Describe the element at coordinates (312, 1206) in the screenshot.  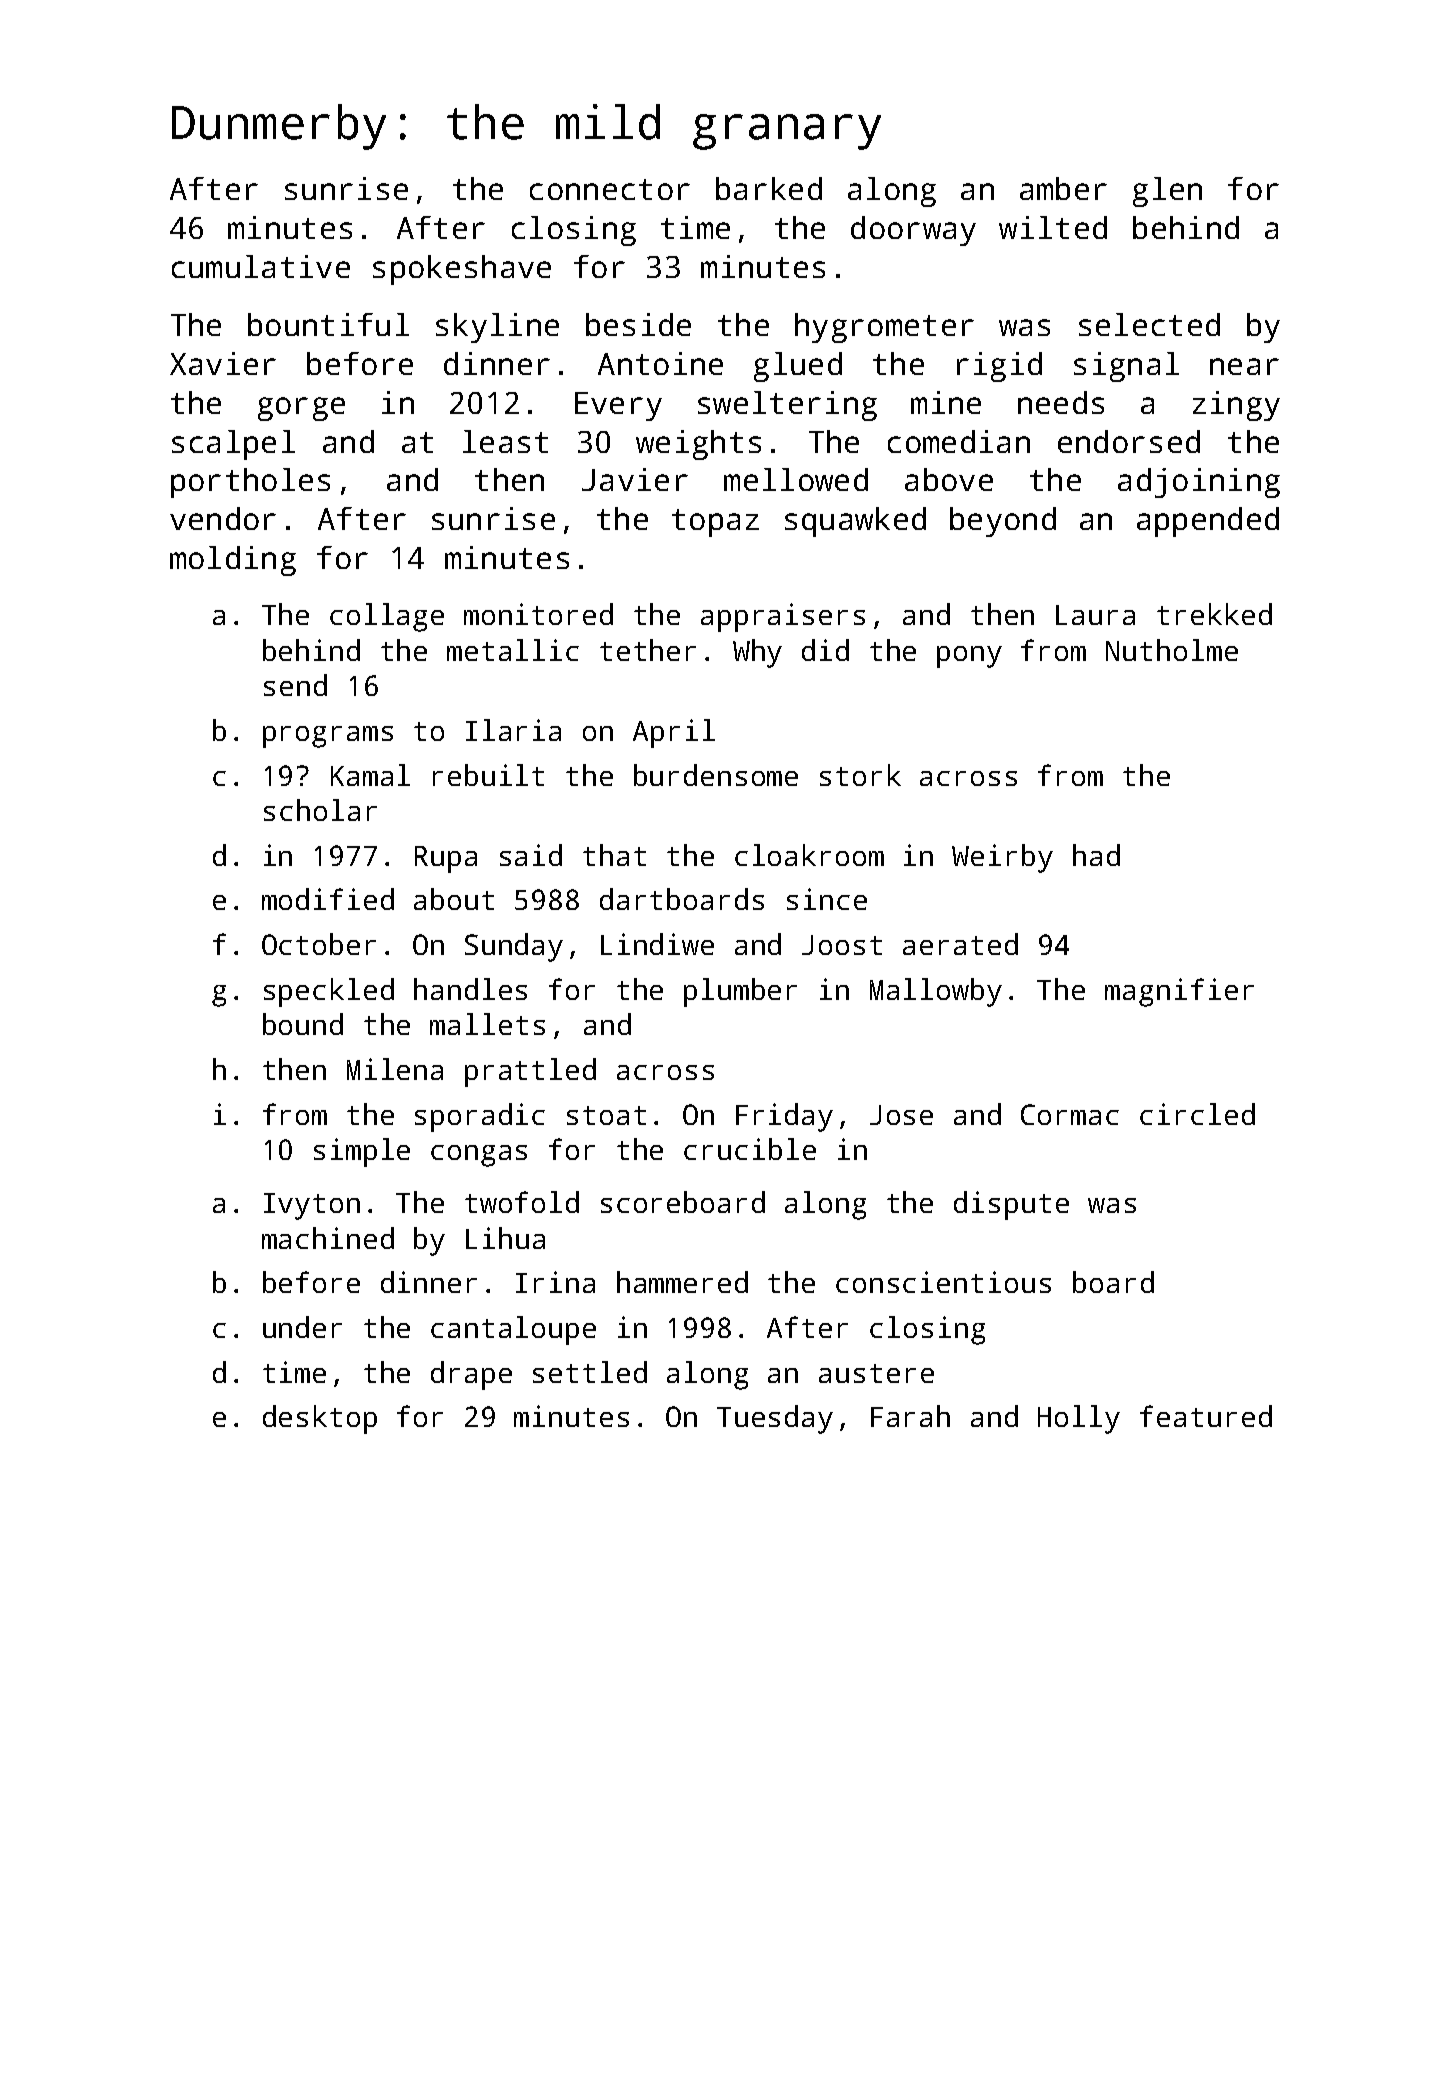
I see `Ivyton` at that location.
